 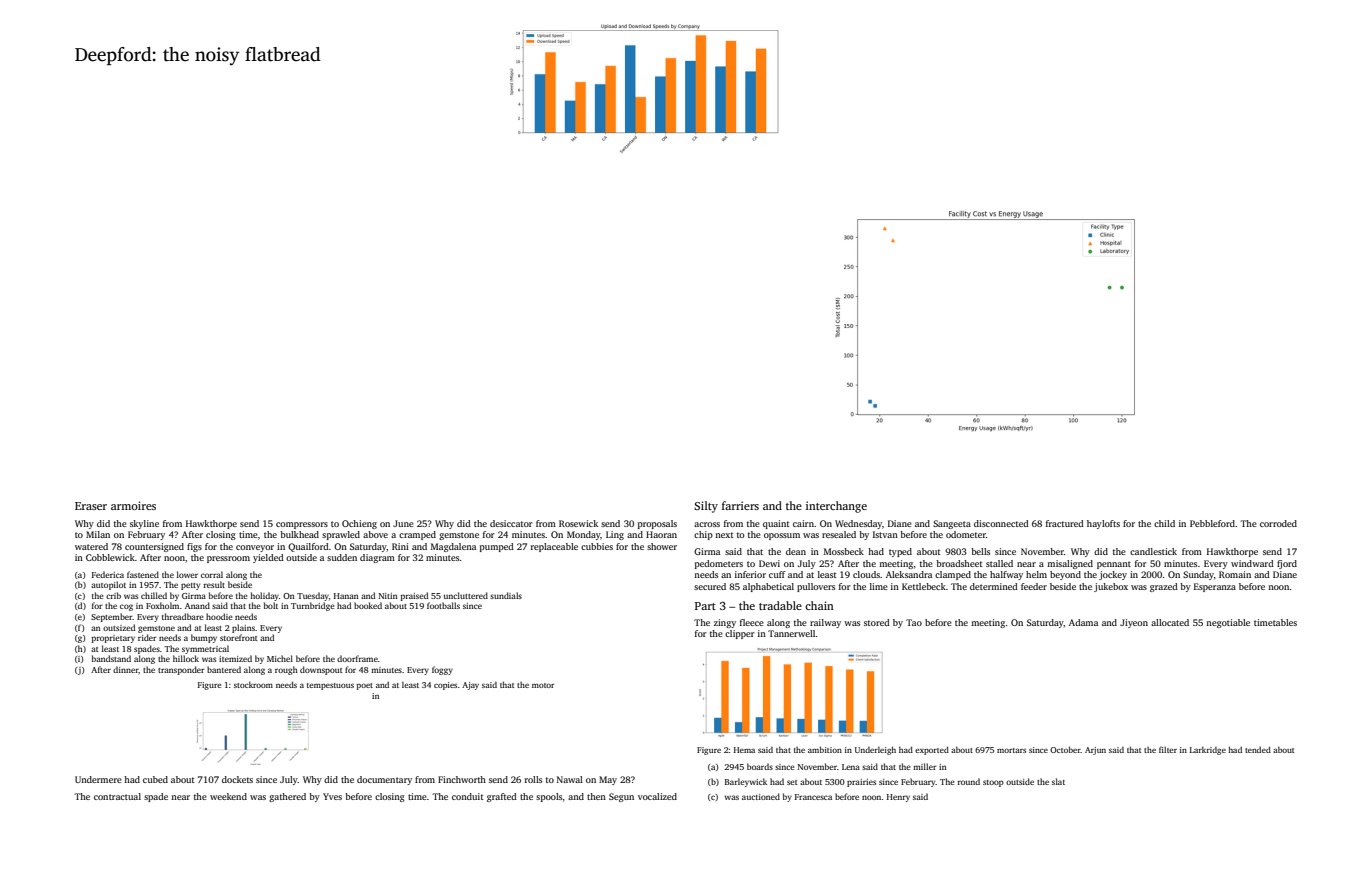 What do you see at coordinates (543, 685) in the screenshot?
I see `motor` at bounding box center [543, 685].
